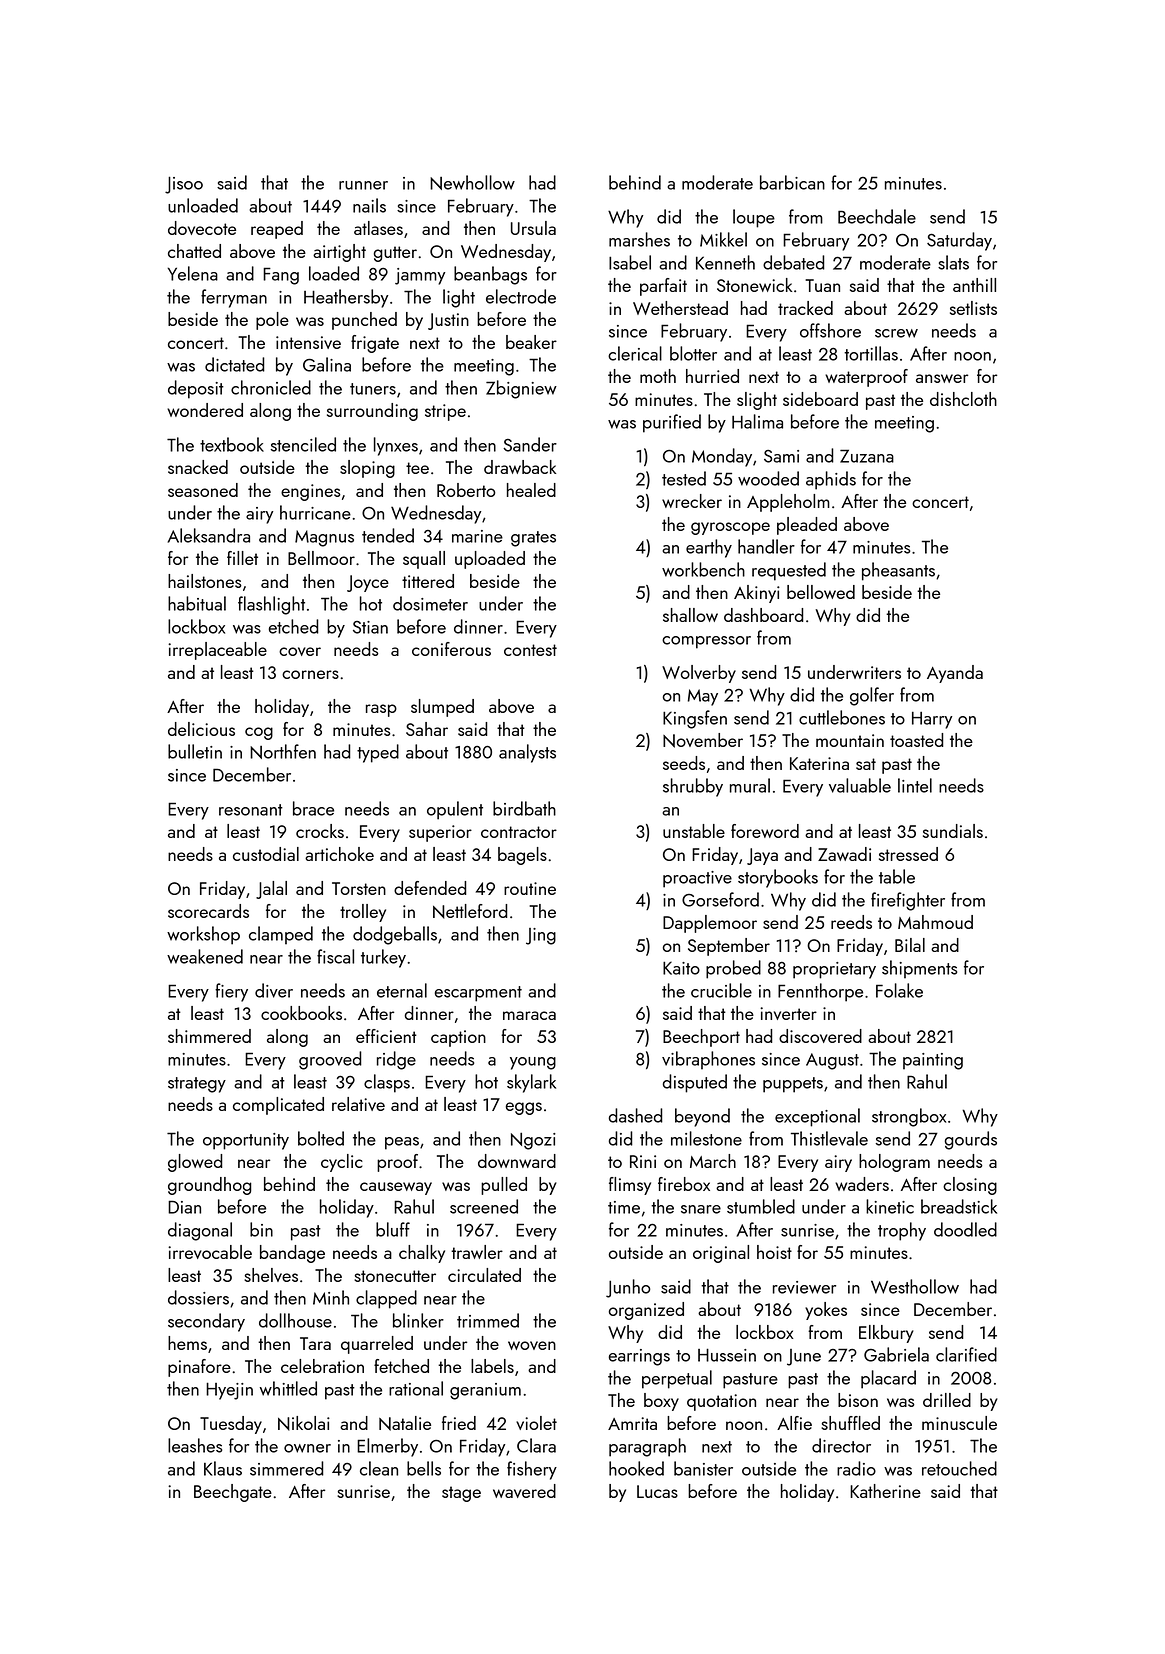 The width and height of the screenshot is (1165, 1654). I want to click on grates, so click(533, 539).
